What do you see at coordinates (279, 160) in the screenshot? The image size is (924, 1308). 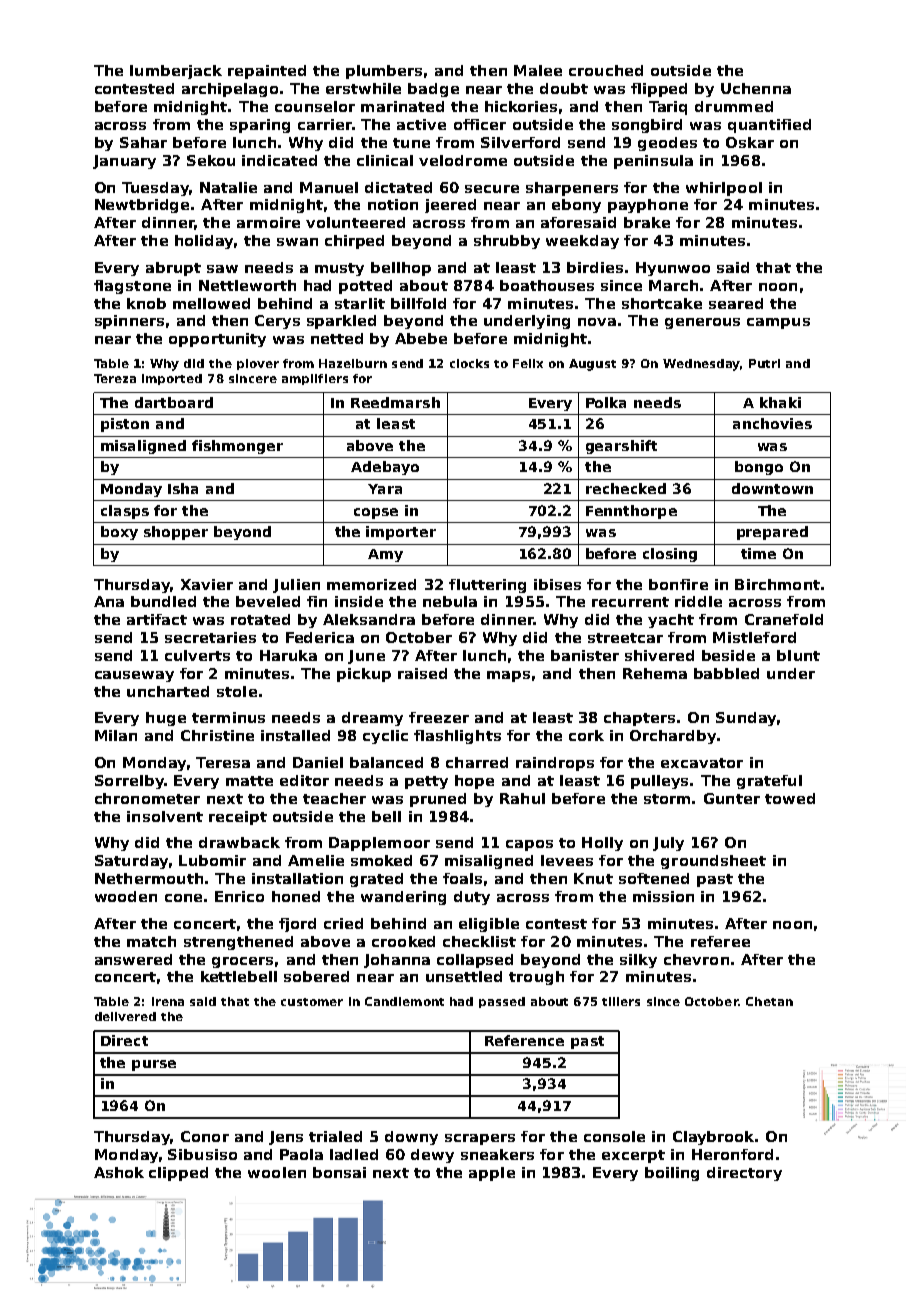 I see `indicated` at bounding box center [279, 160].
